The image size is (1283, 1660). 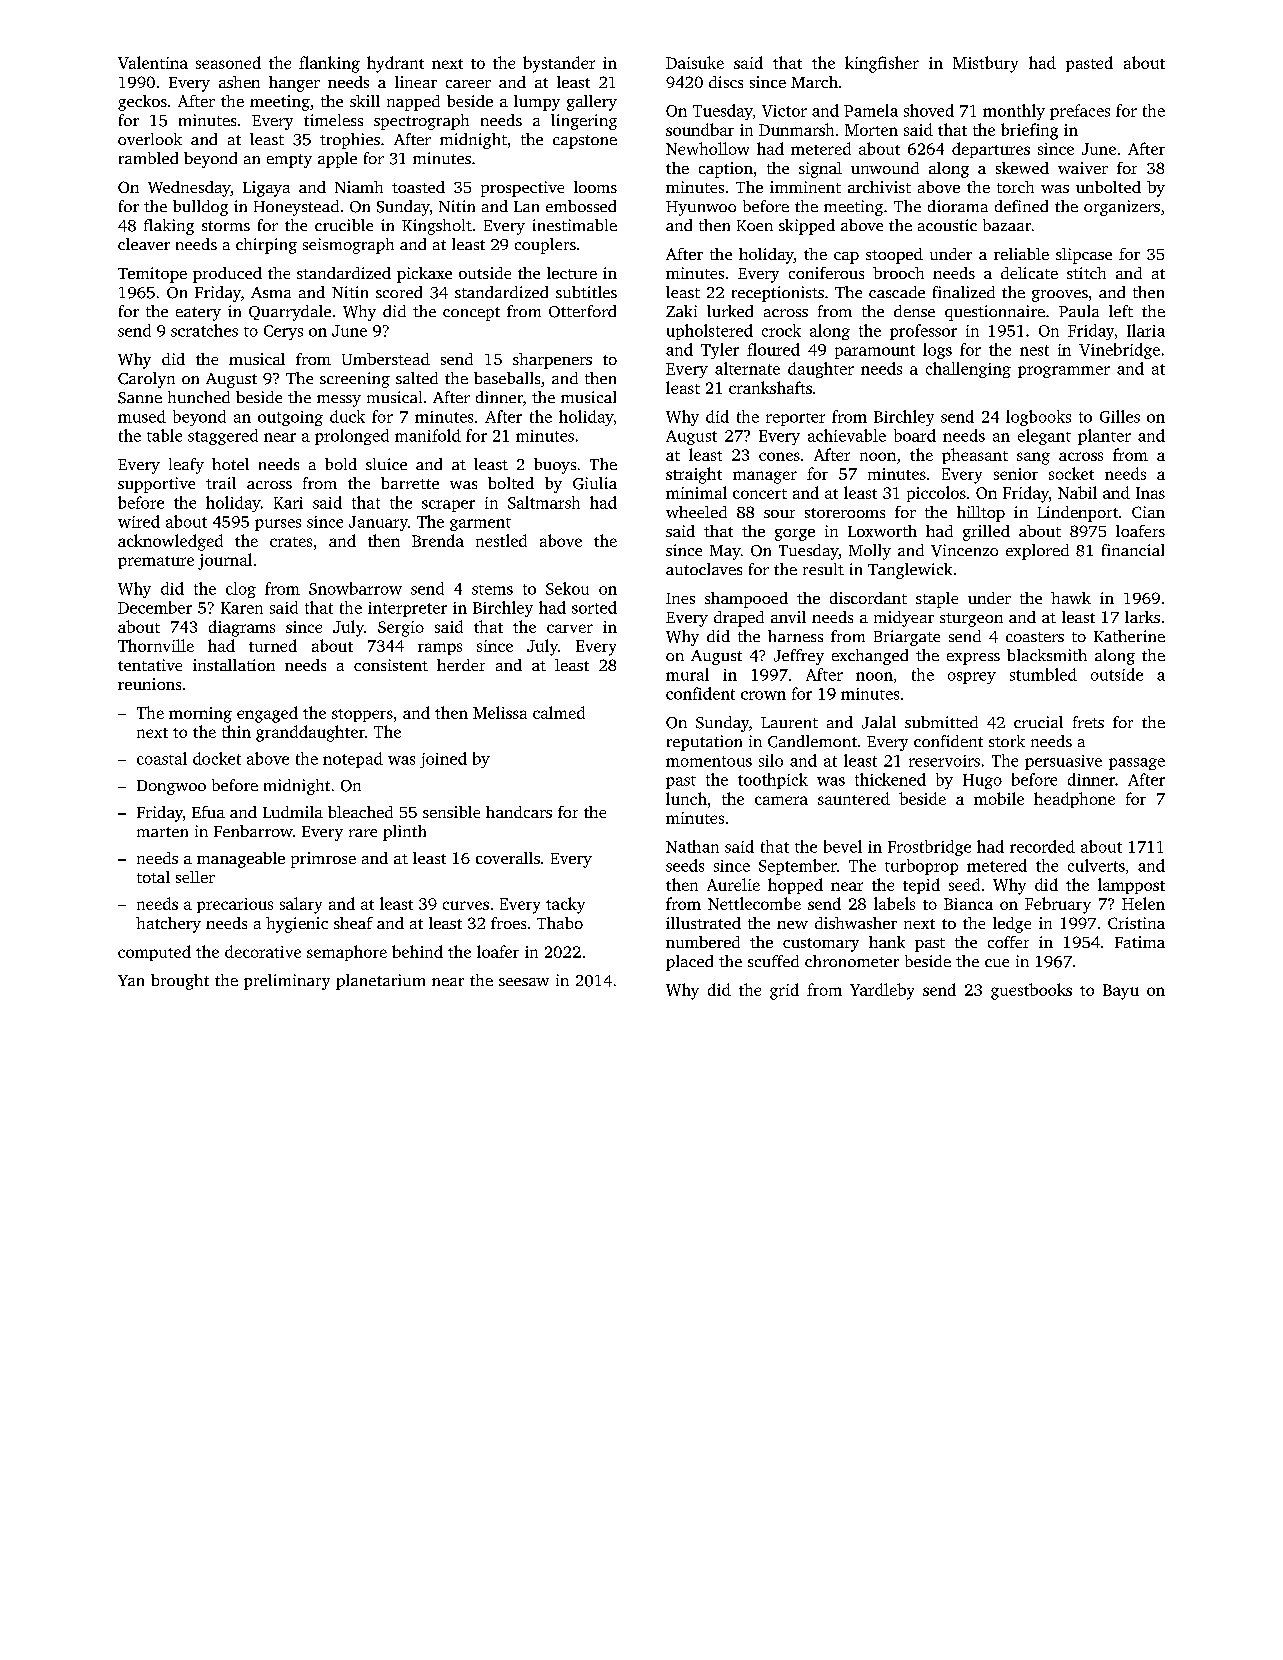 I want to click on paramount, so click(x=875, y=352).
